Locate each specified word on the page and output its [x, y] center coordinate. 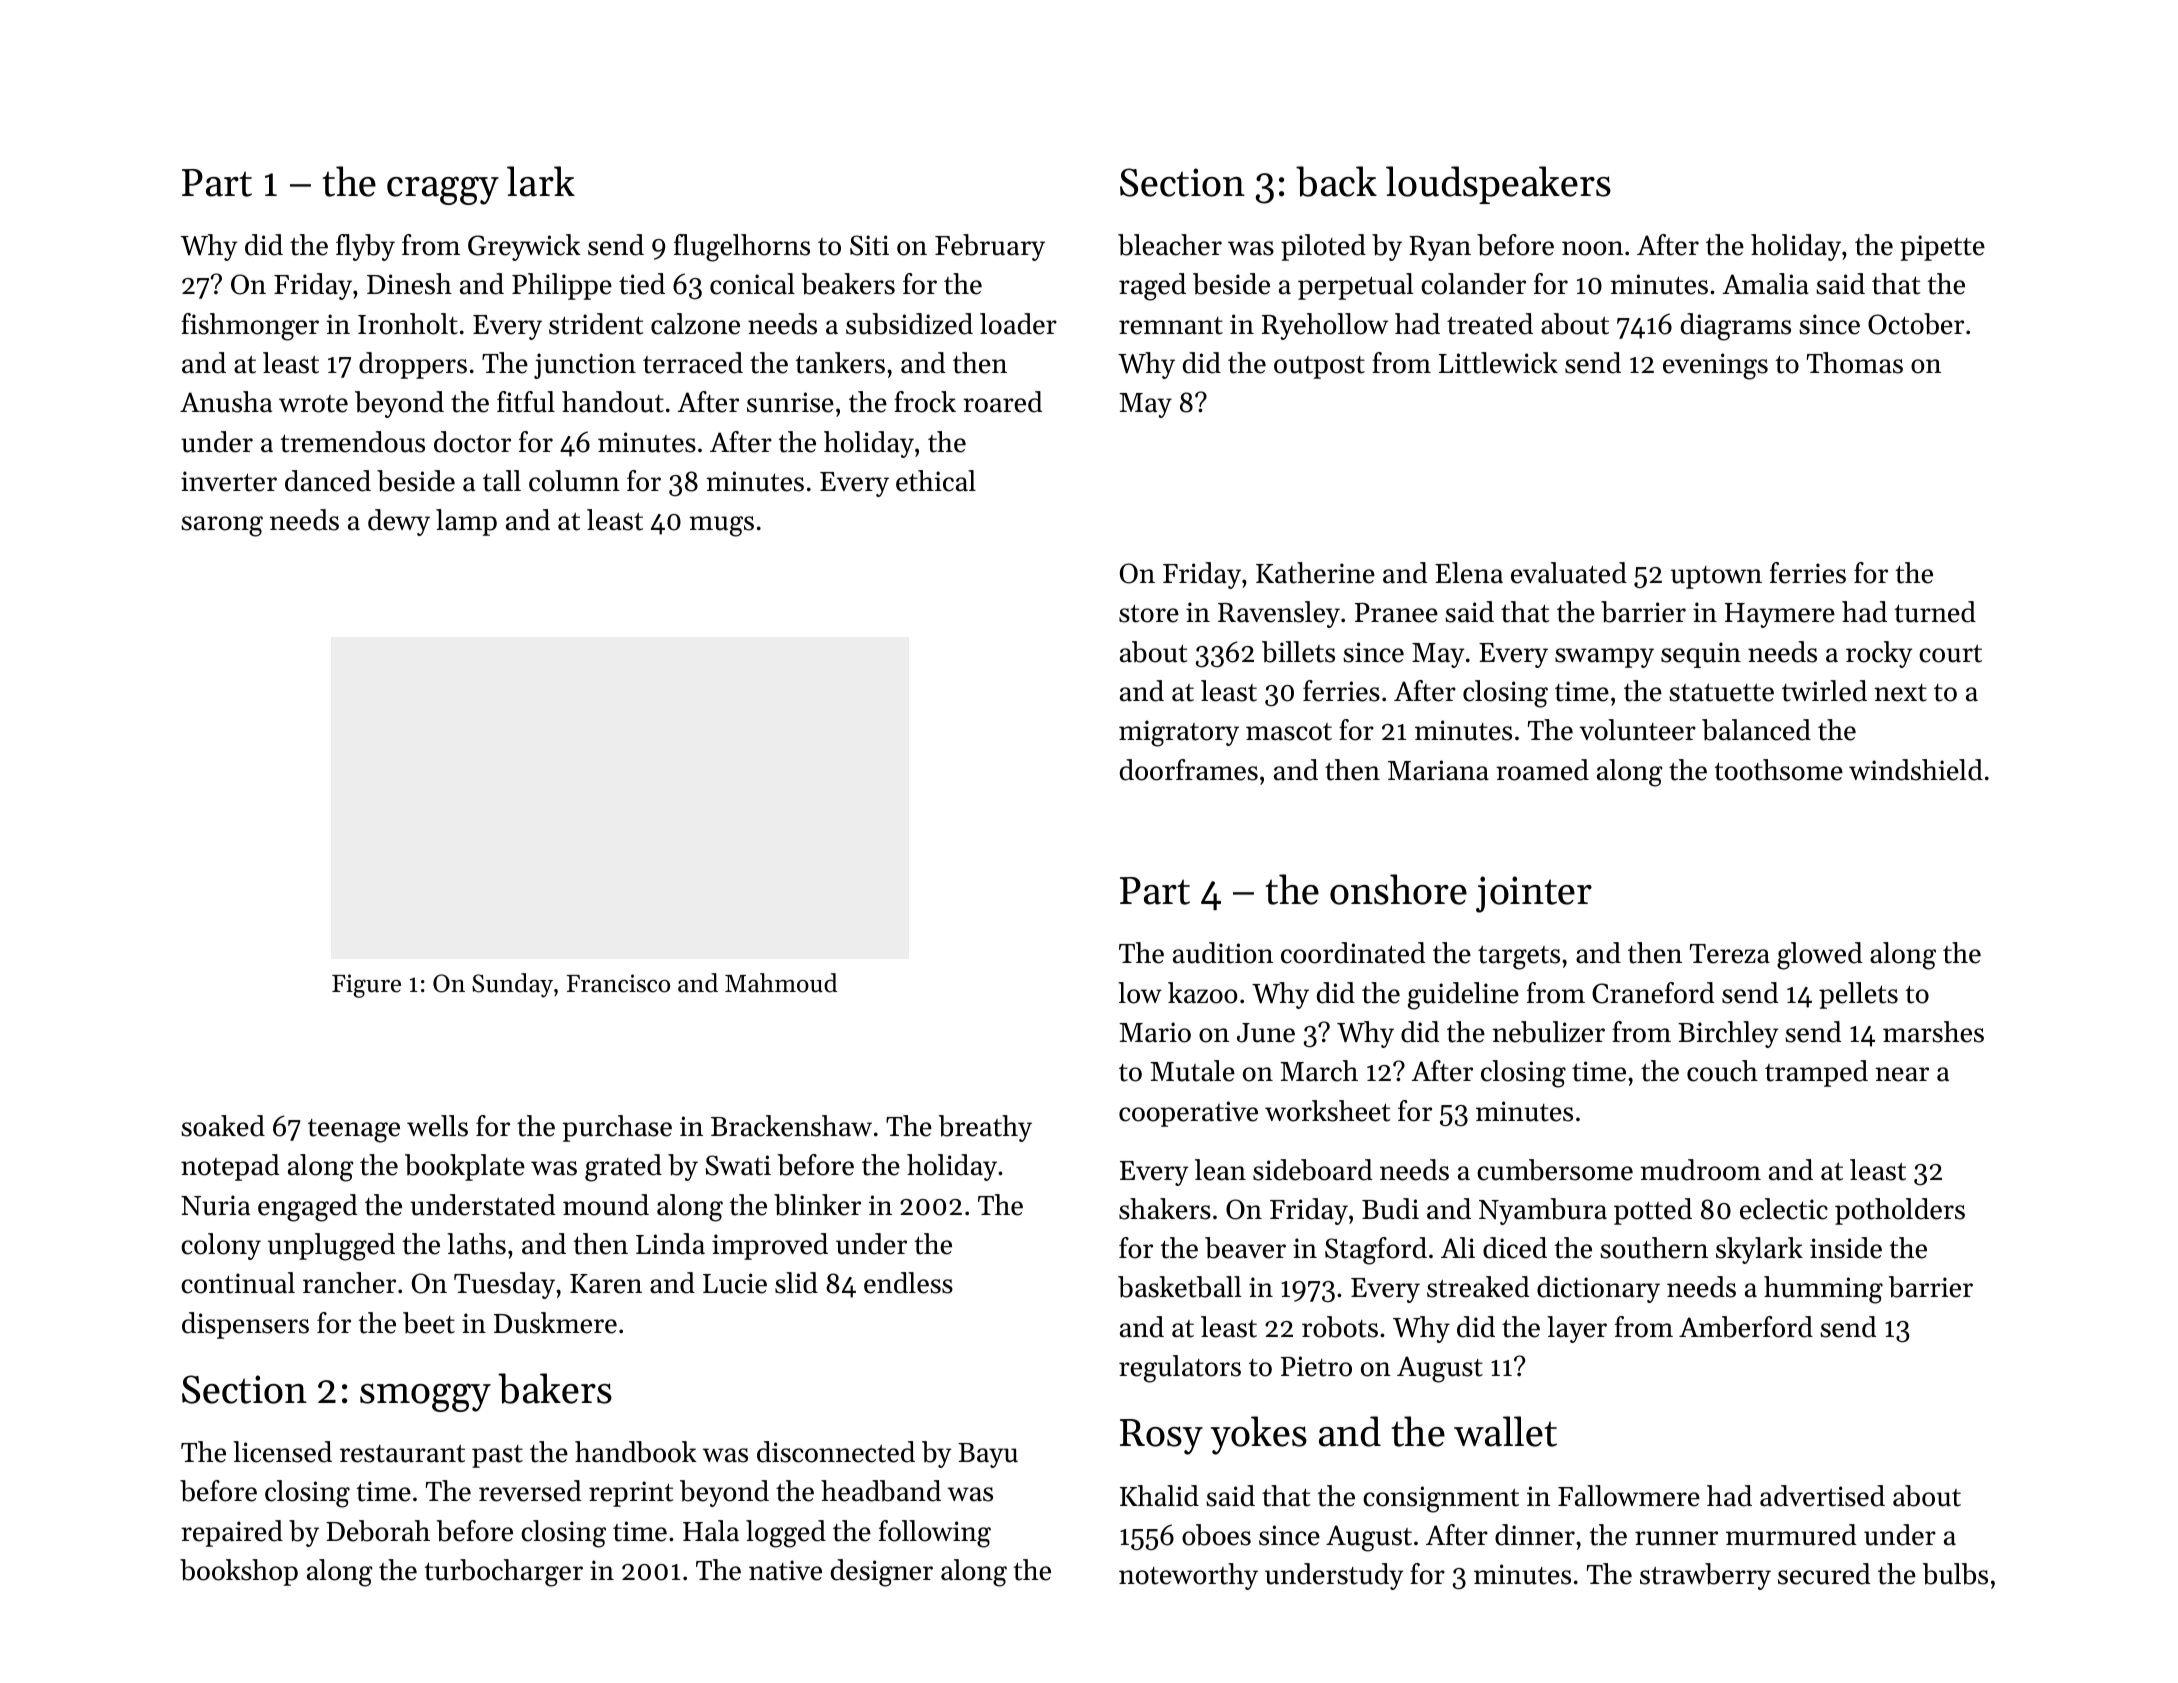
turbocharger [504, 1573]
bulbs [1955, 1574]
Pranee [1396, 613]
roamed [1542, 770]
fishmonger [250, 327]
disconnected [836, 1452]
